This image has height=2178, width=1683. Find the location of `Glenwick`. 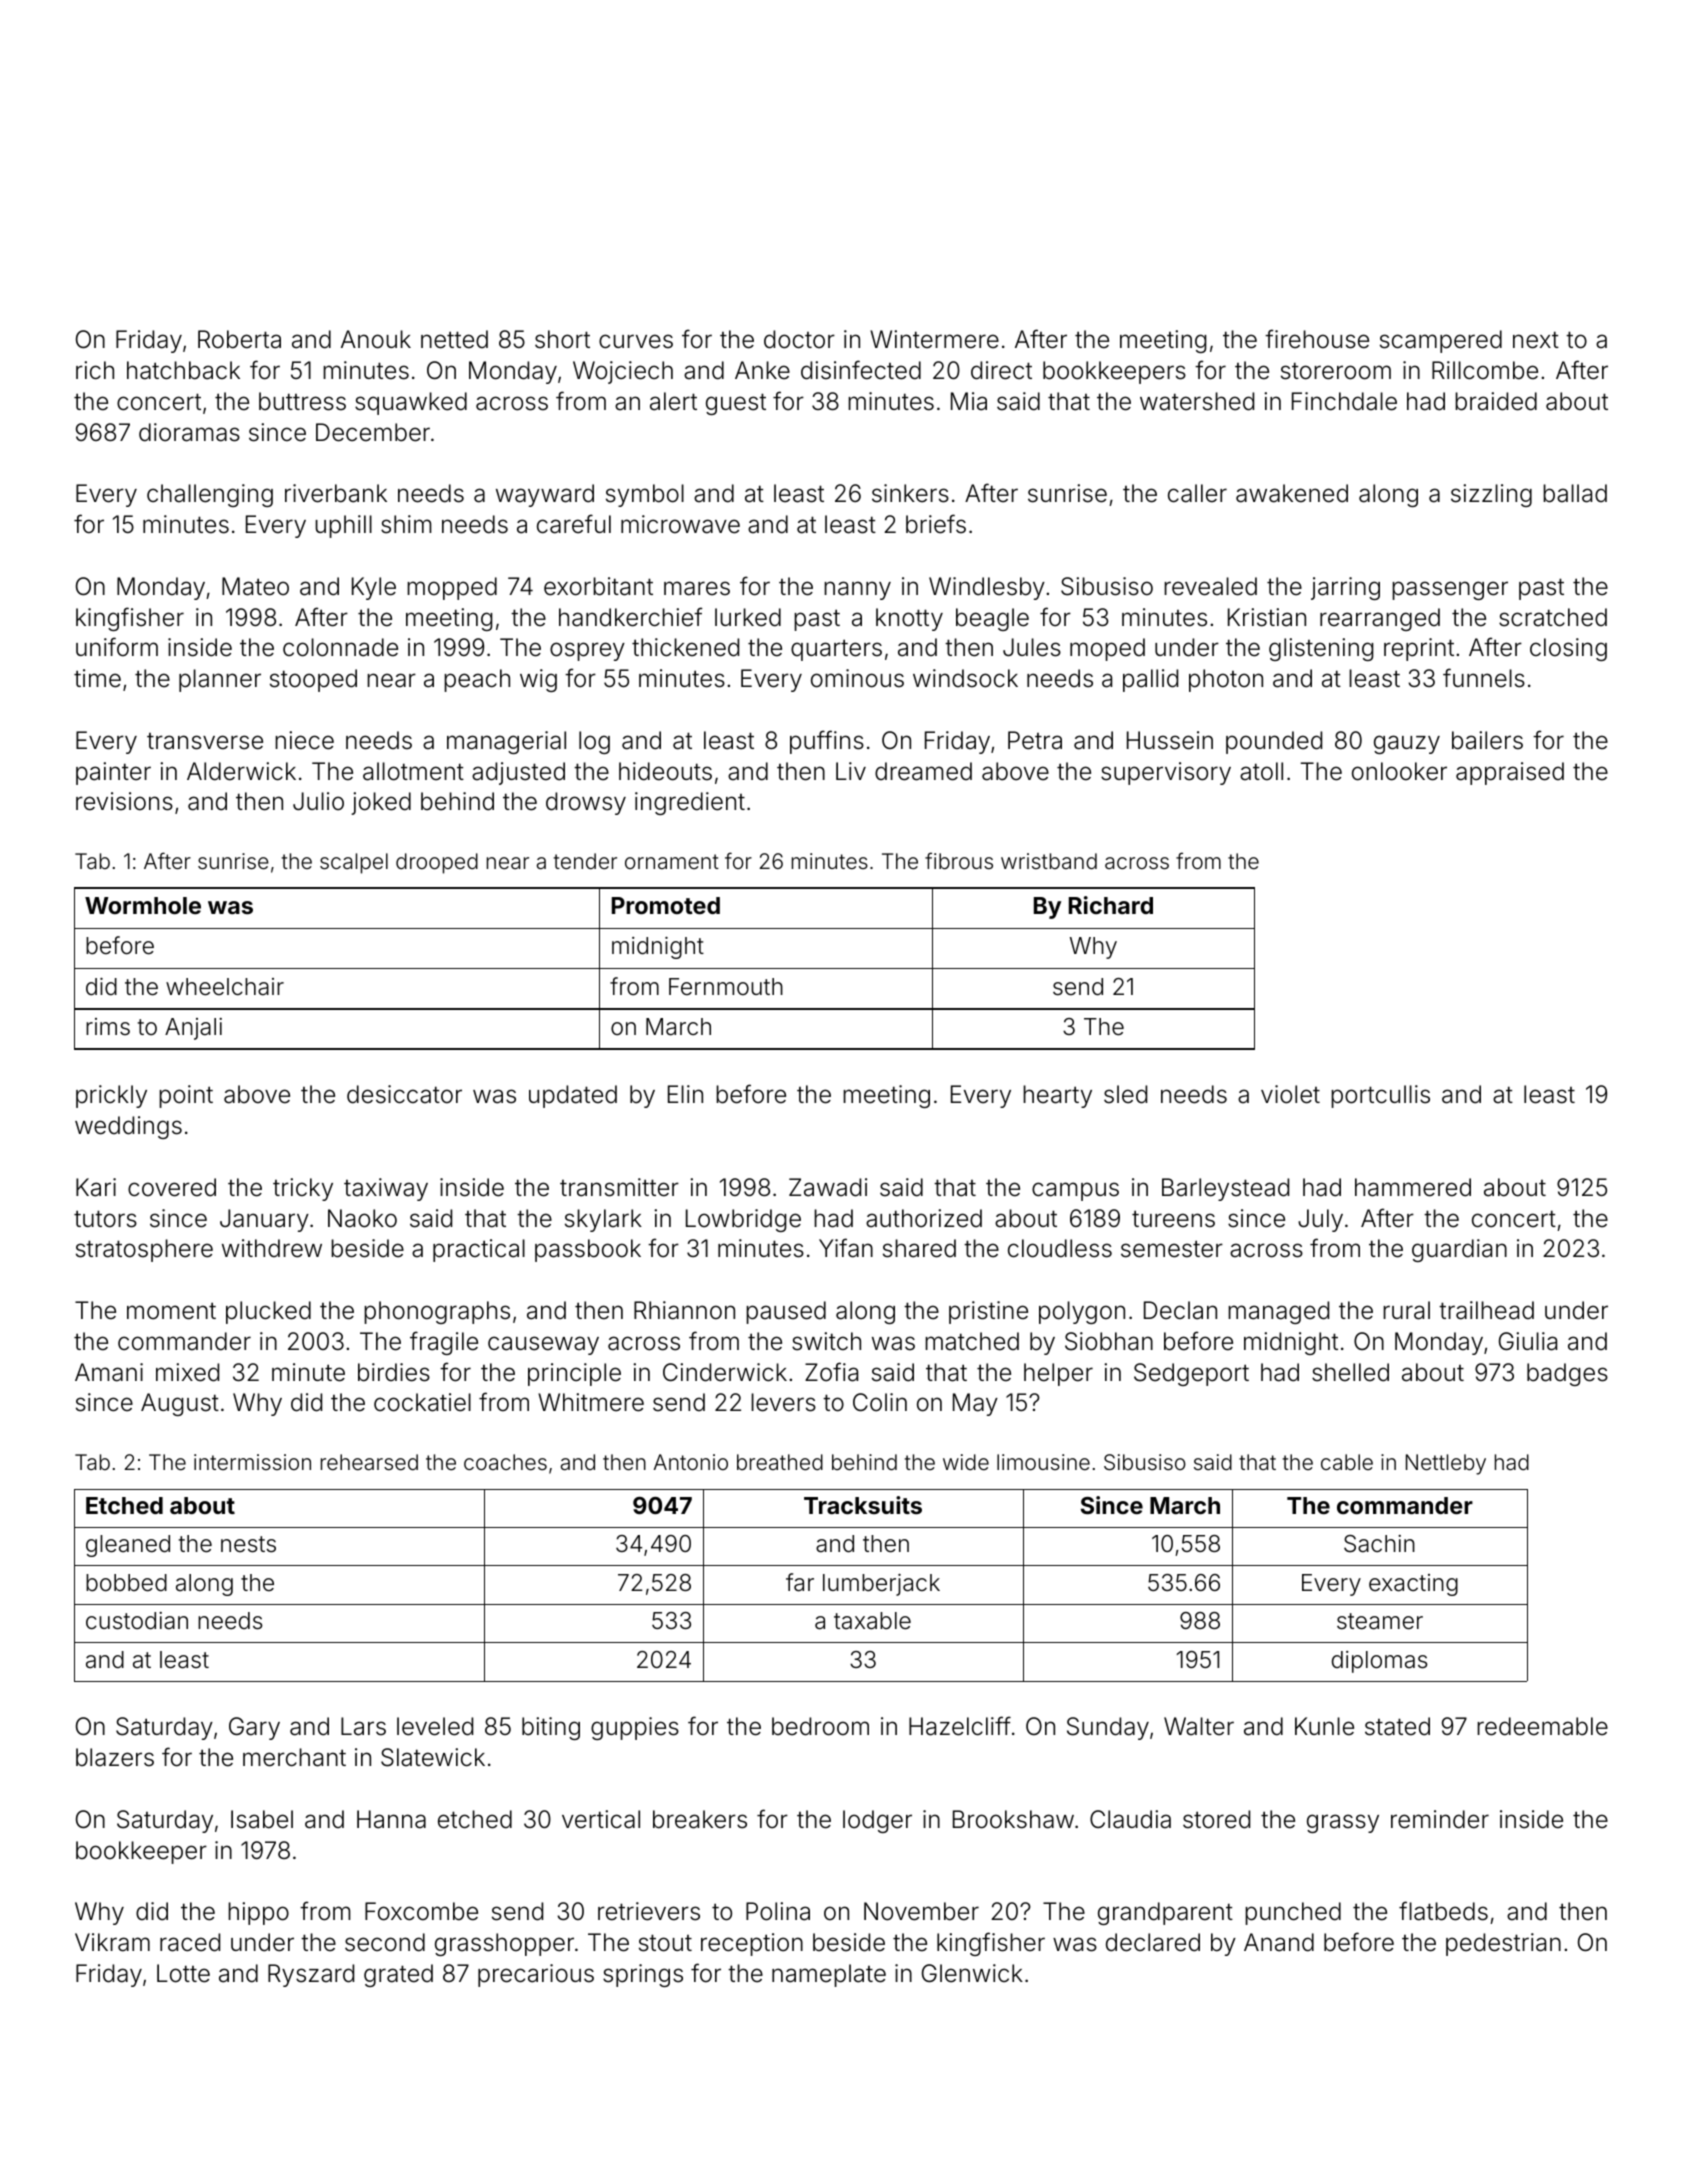

Glenwick is located at coordinates (972, 1973).
